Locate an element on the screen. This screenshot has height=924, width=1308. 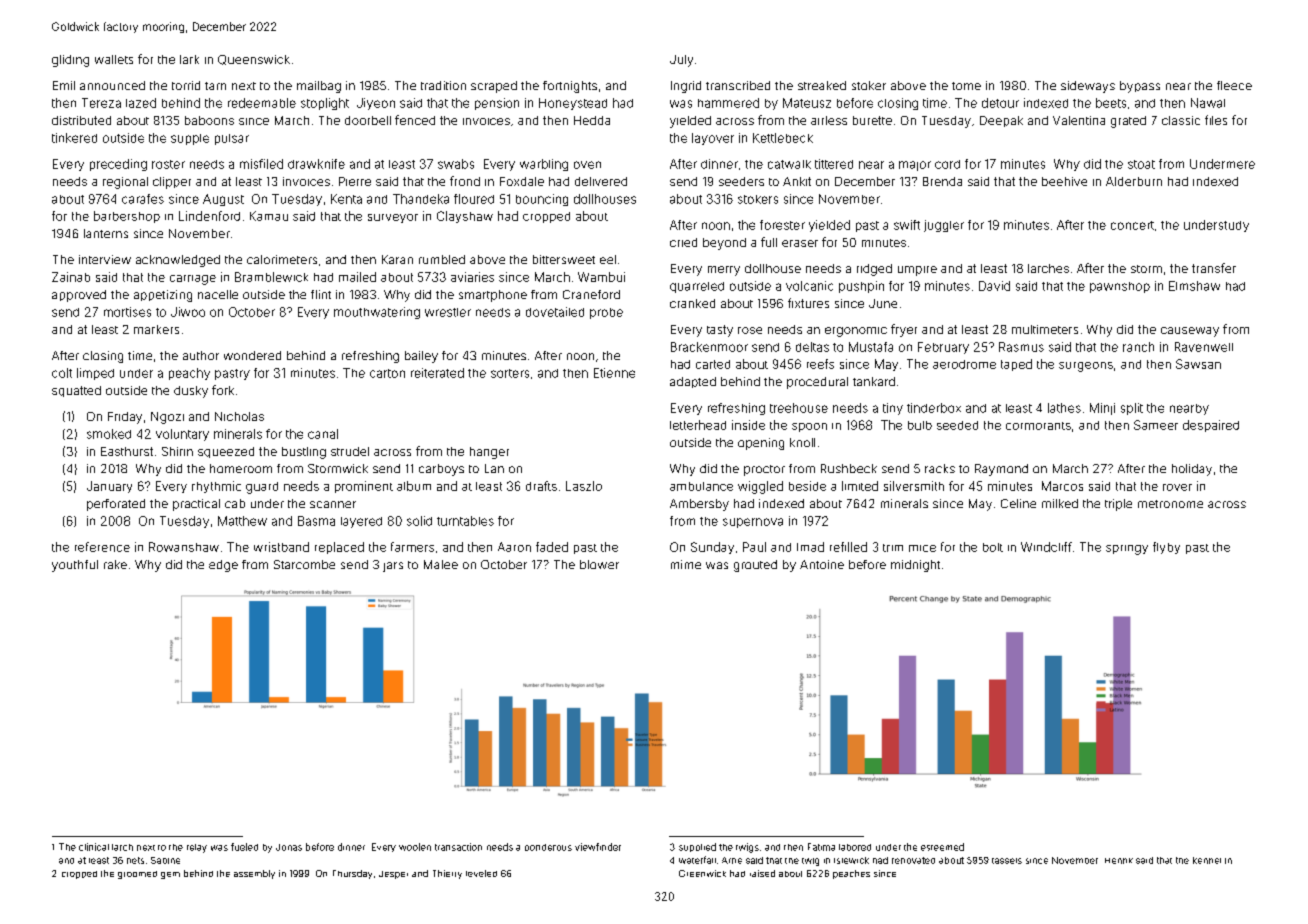
carton is located at coordinates (387, 373).
